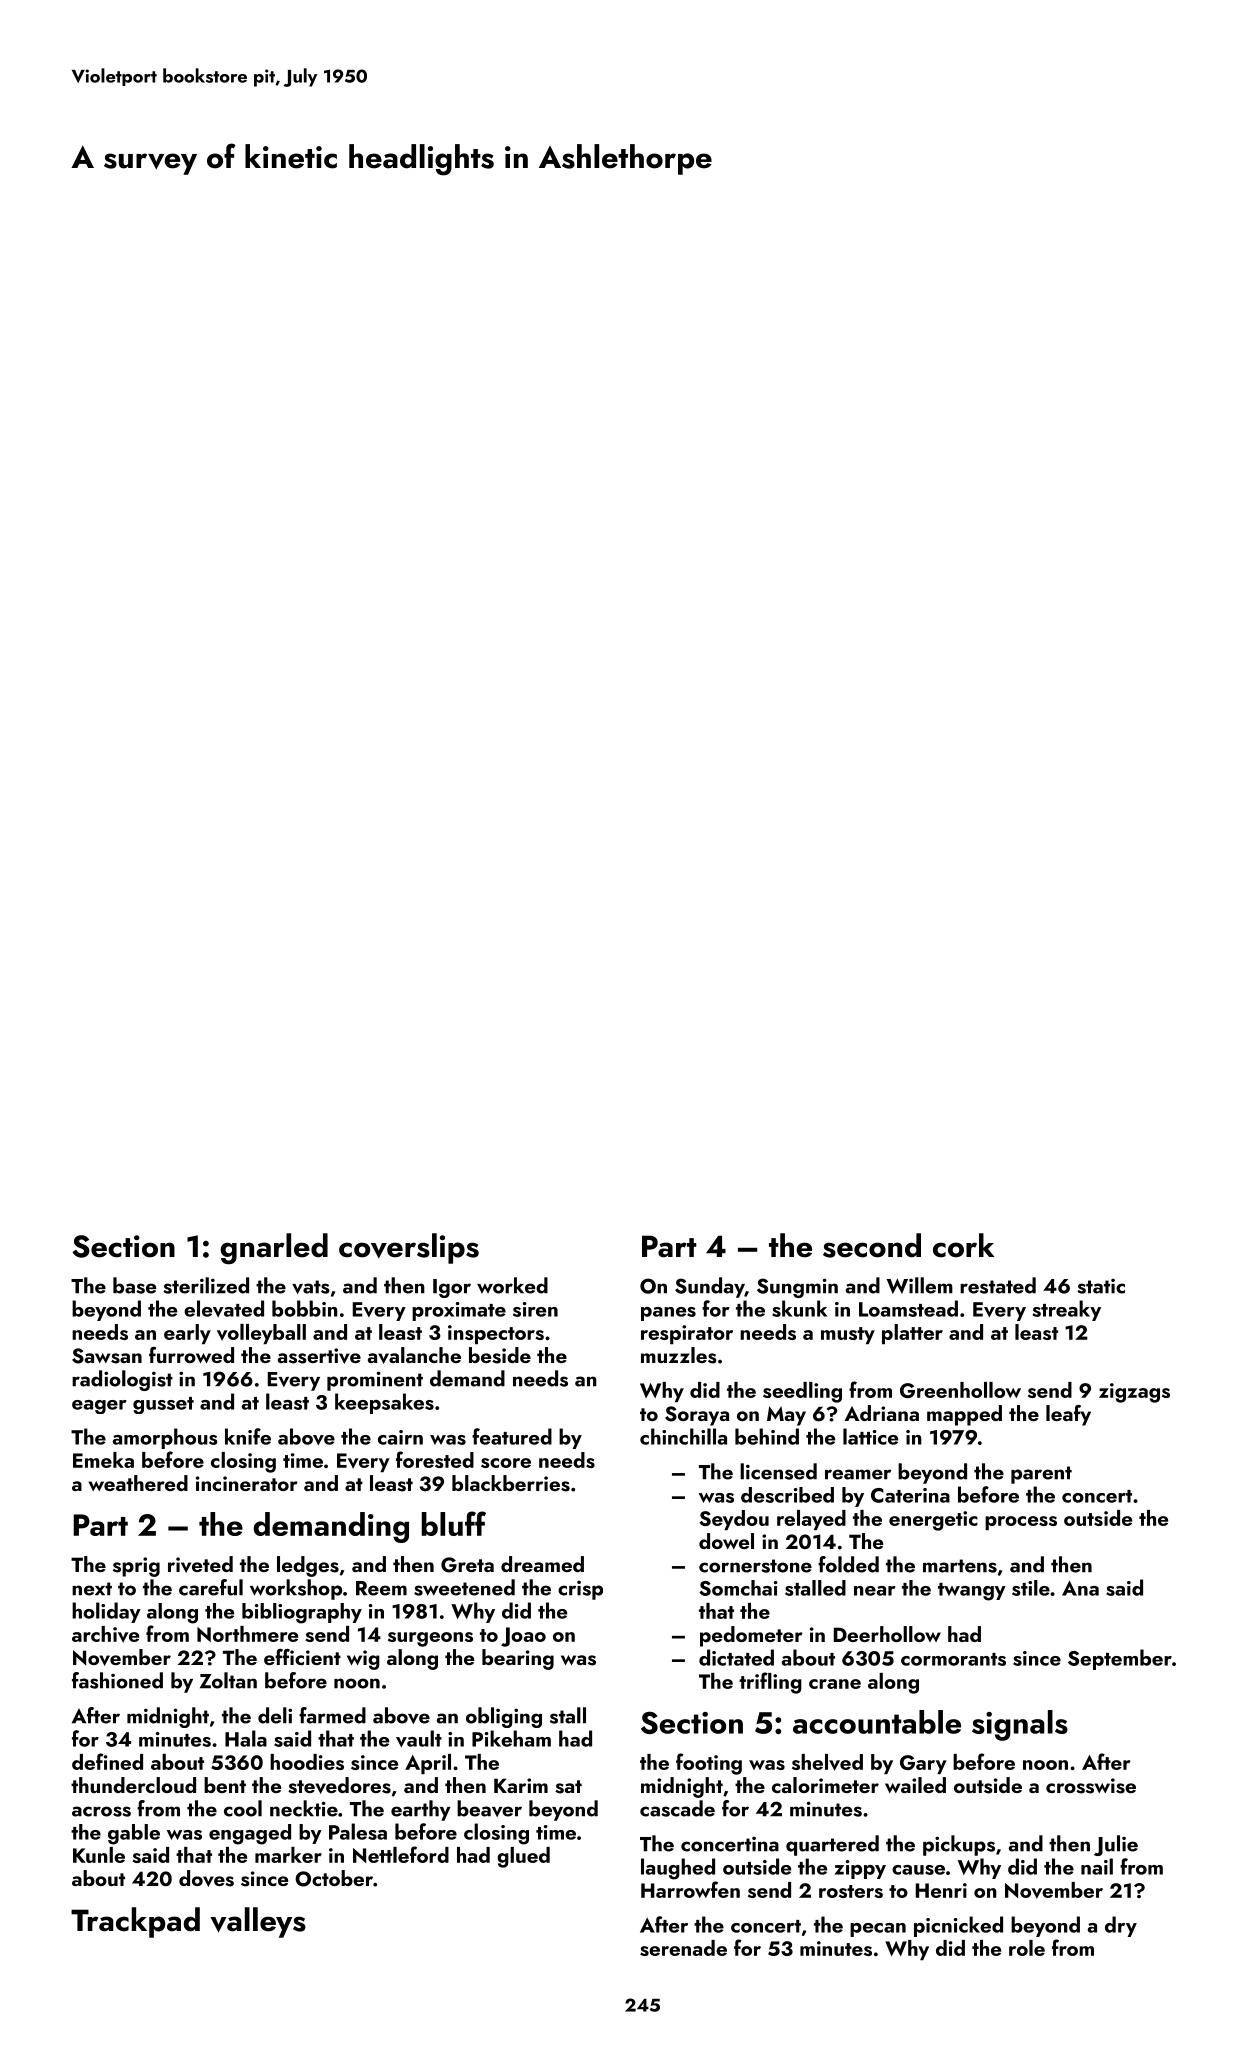 The width and height of the document is (1249, 2057). Describe the element at coordinates (960, 1390) in the document. I see `Greenhollow` at that location.
